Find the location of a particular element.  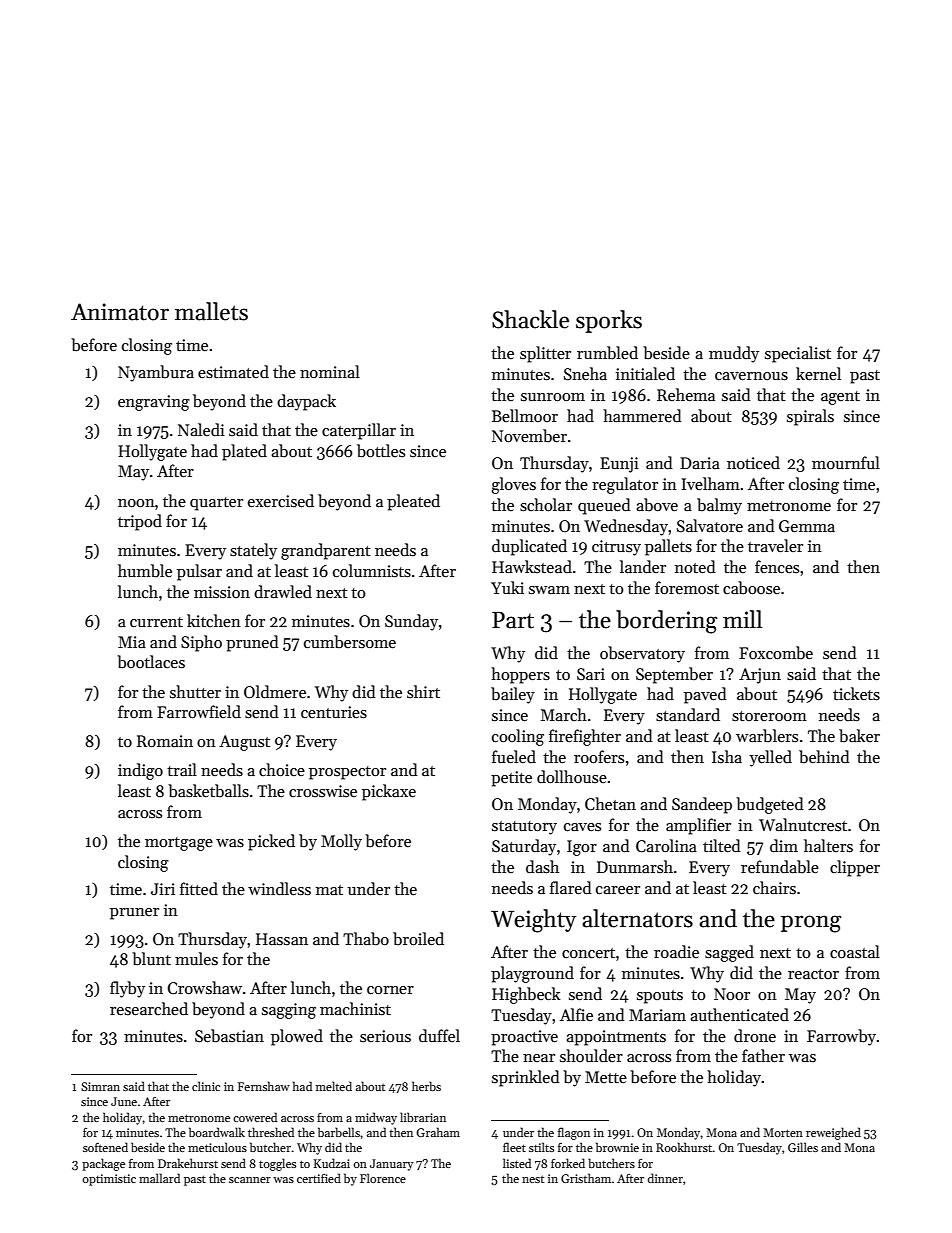

January is located at coordinates (392, 1165).
